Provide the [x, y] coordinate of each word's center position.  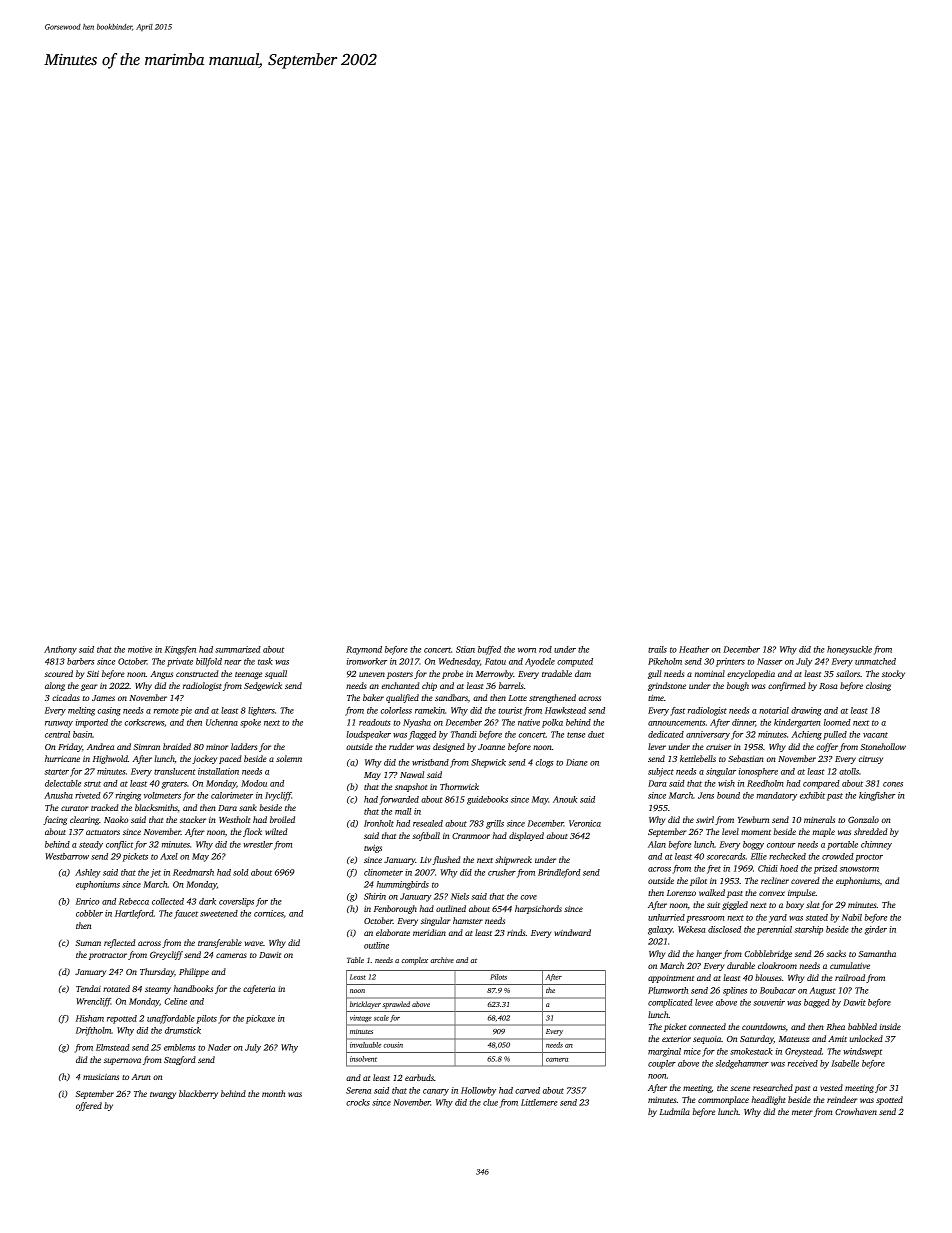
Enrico [87, 901]
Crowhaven [856, 1111]
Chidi [768, 868]
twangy [163, 1095]
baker [373, 697]
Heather [694, 649]
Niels [460, 896]
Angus [161, 675]
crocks [358, 1102]
